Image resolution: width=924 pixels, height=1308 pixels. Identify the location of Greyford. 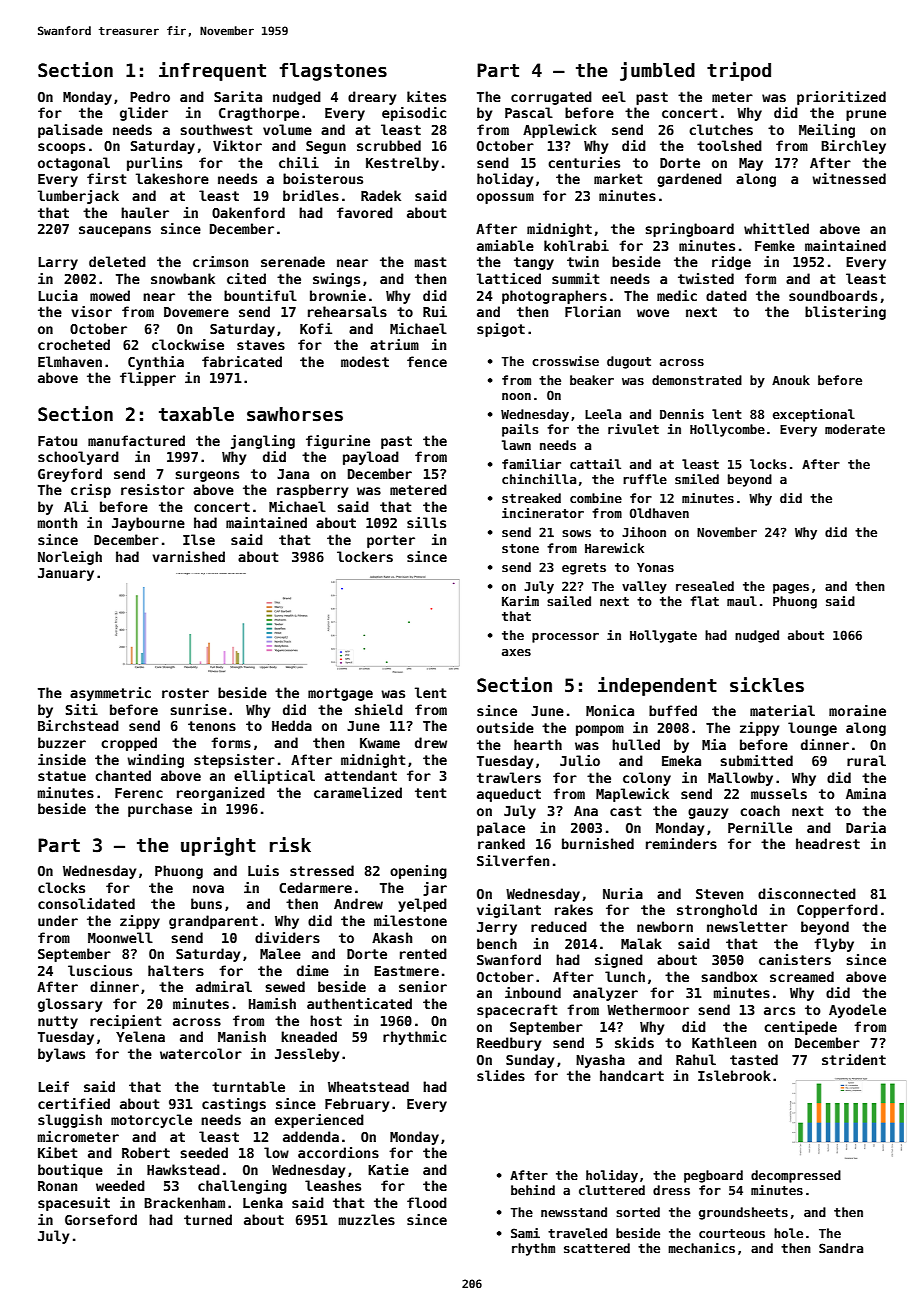
(70, 475).
